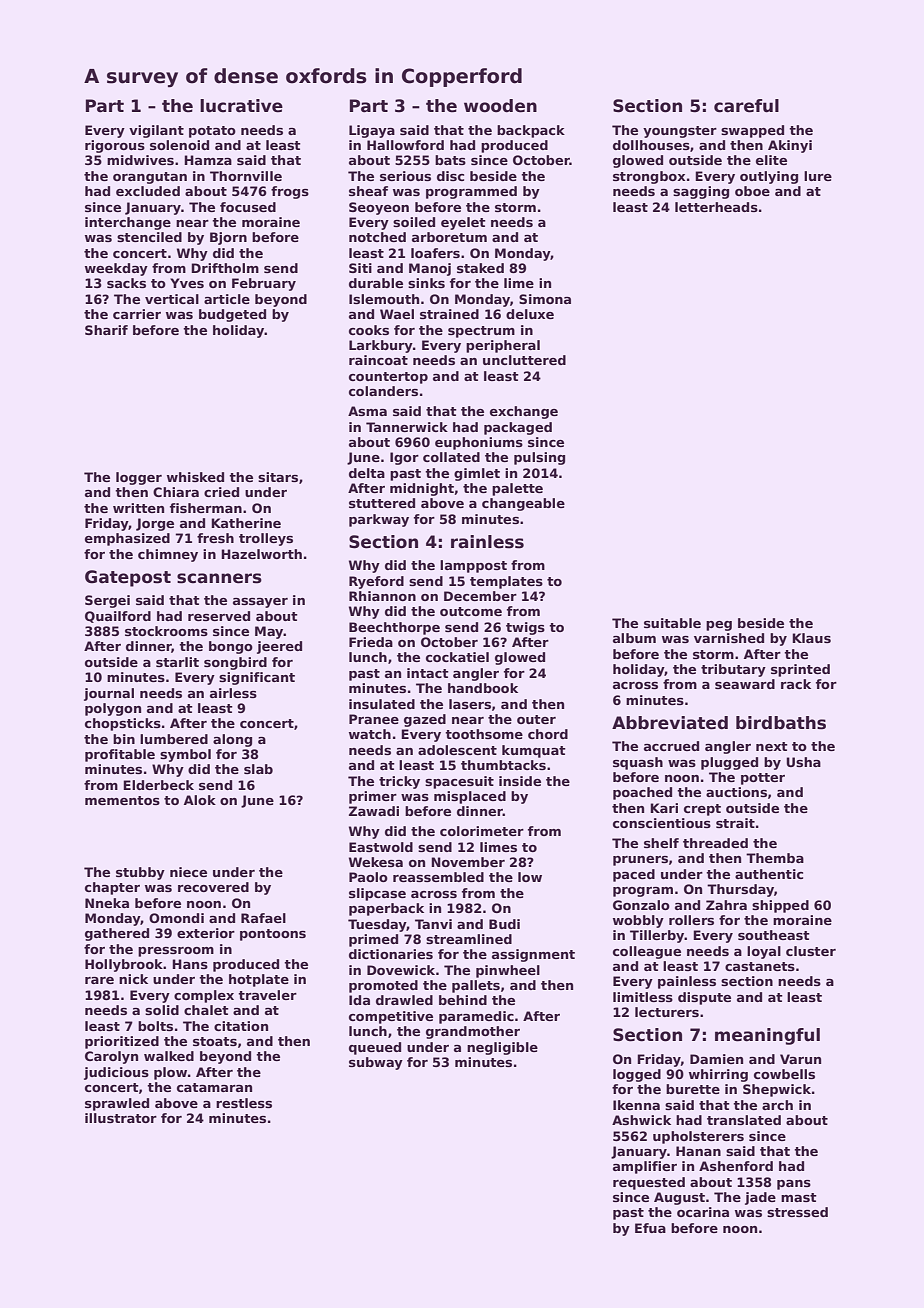  I want to click on Sharif, so click(106, 330).
